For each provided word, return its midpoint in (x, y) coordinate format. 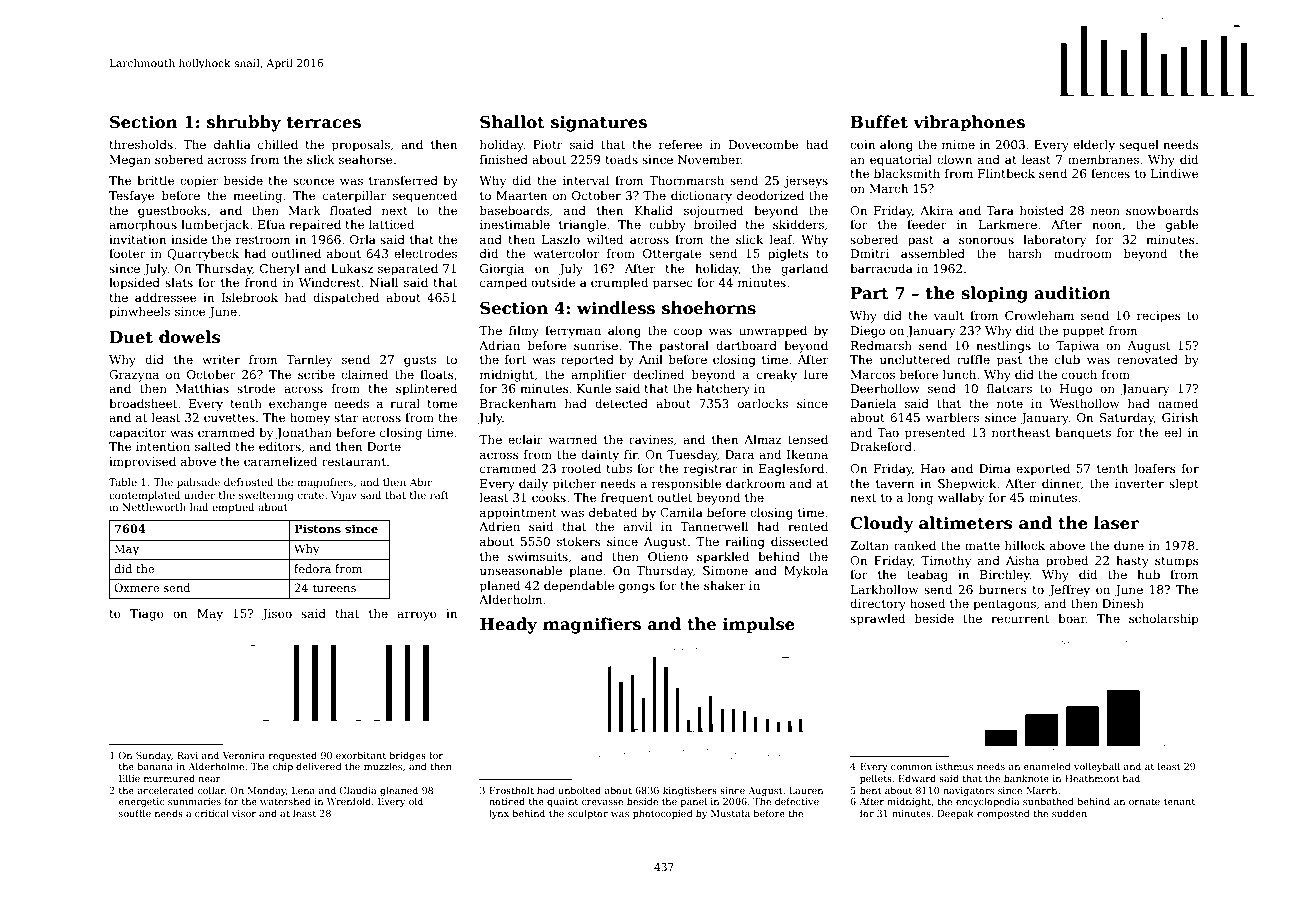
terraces (324, 123)
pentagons (1004, 605)
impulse (759, 625)
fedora (312, 568)
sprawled (877, 620)
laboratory (1054, 241)
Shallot (512, 122)
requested (293, 756)
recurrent (1020, 619)
